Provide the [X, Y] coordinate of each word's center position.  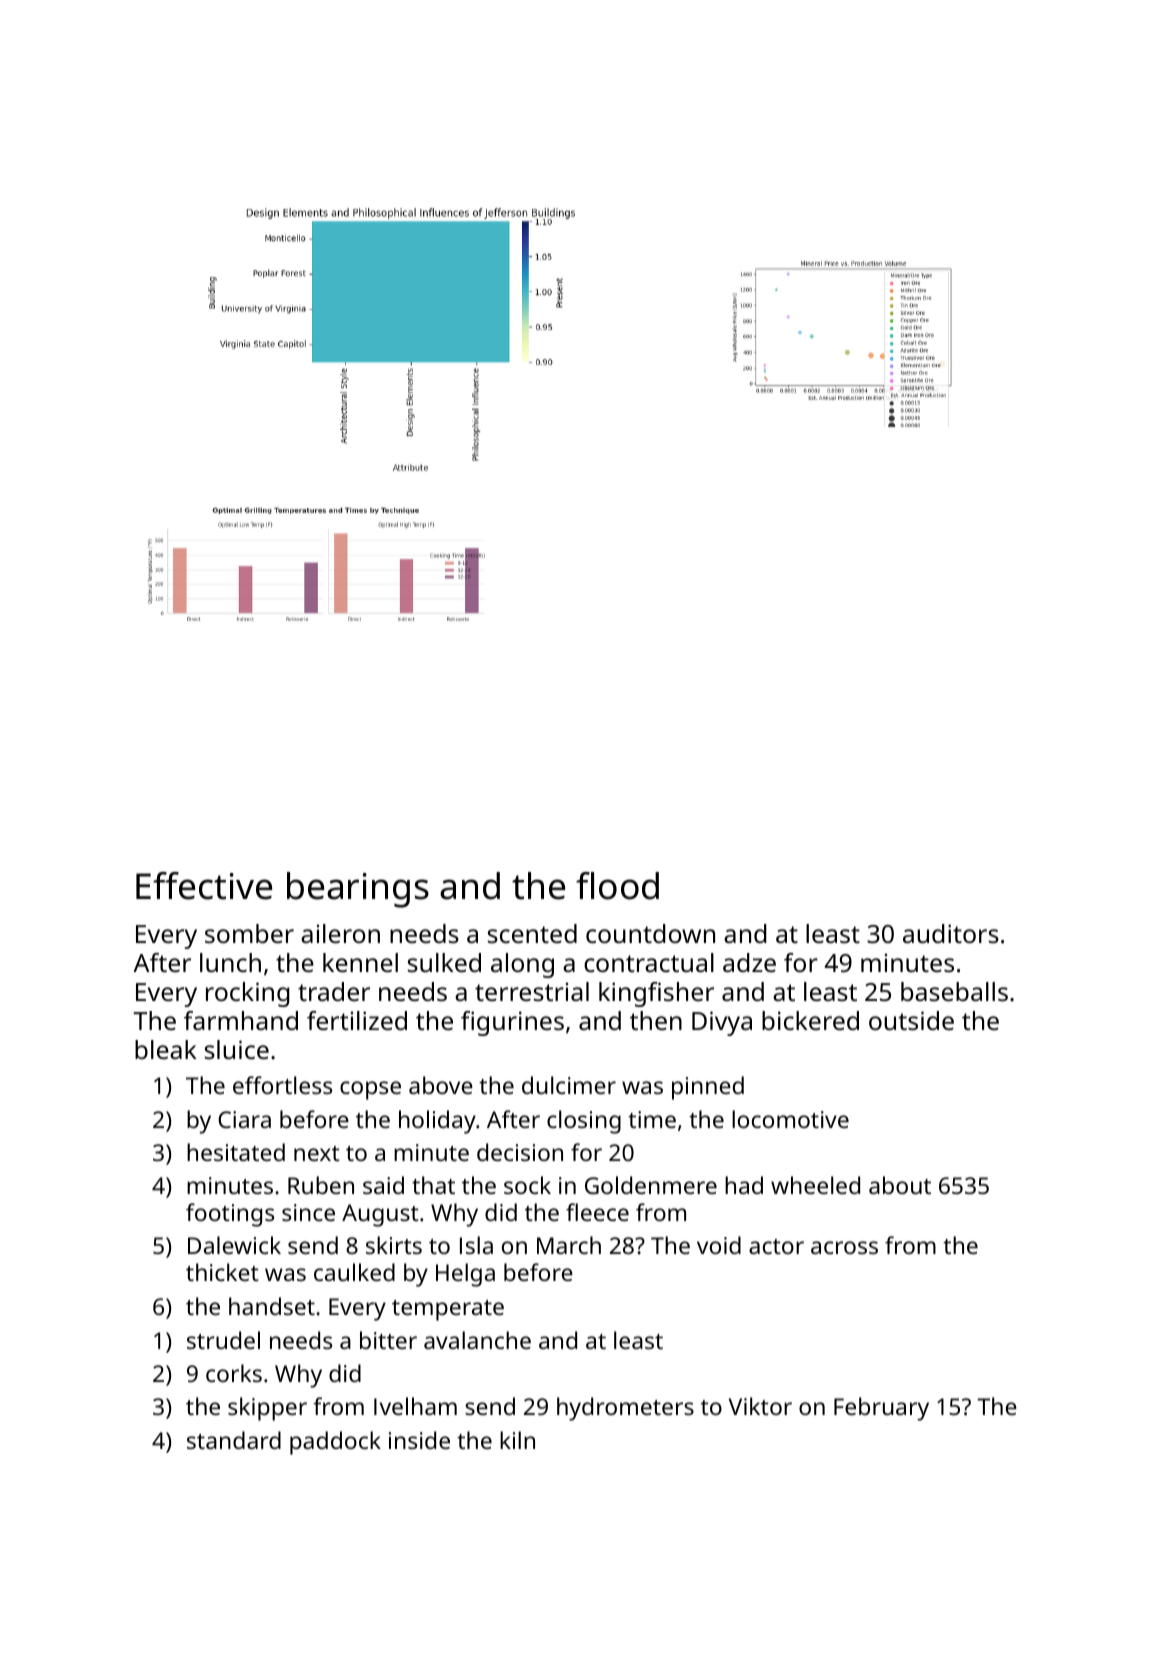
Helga [465, 1275]
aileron [340, 933]
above [441, 1085]
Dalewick [234, 1245]
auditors [951, 933]
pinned [708, 1088]
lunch [230, 962]
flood [617, 886]
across [844, 1247]
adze [749, 962]
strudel [223, 1340]
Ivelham [415, 1406]
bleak [166, 1049]
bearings [358, 890]
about [900, 1185]
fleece [597, 1212]
